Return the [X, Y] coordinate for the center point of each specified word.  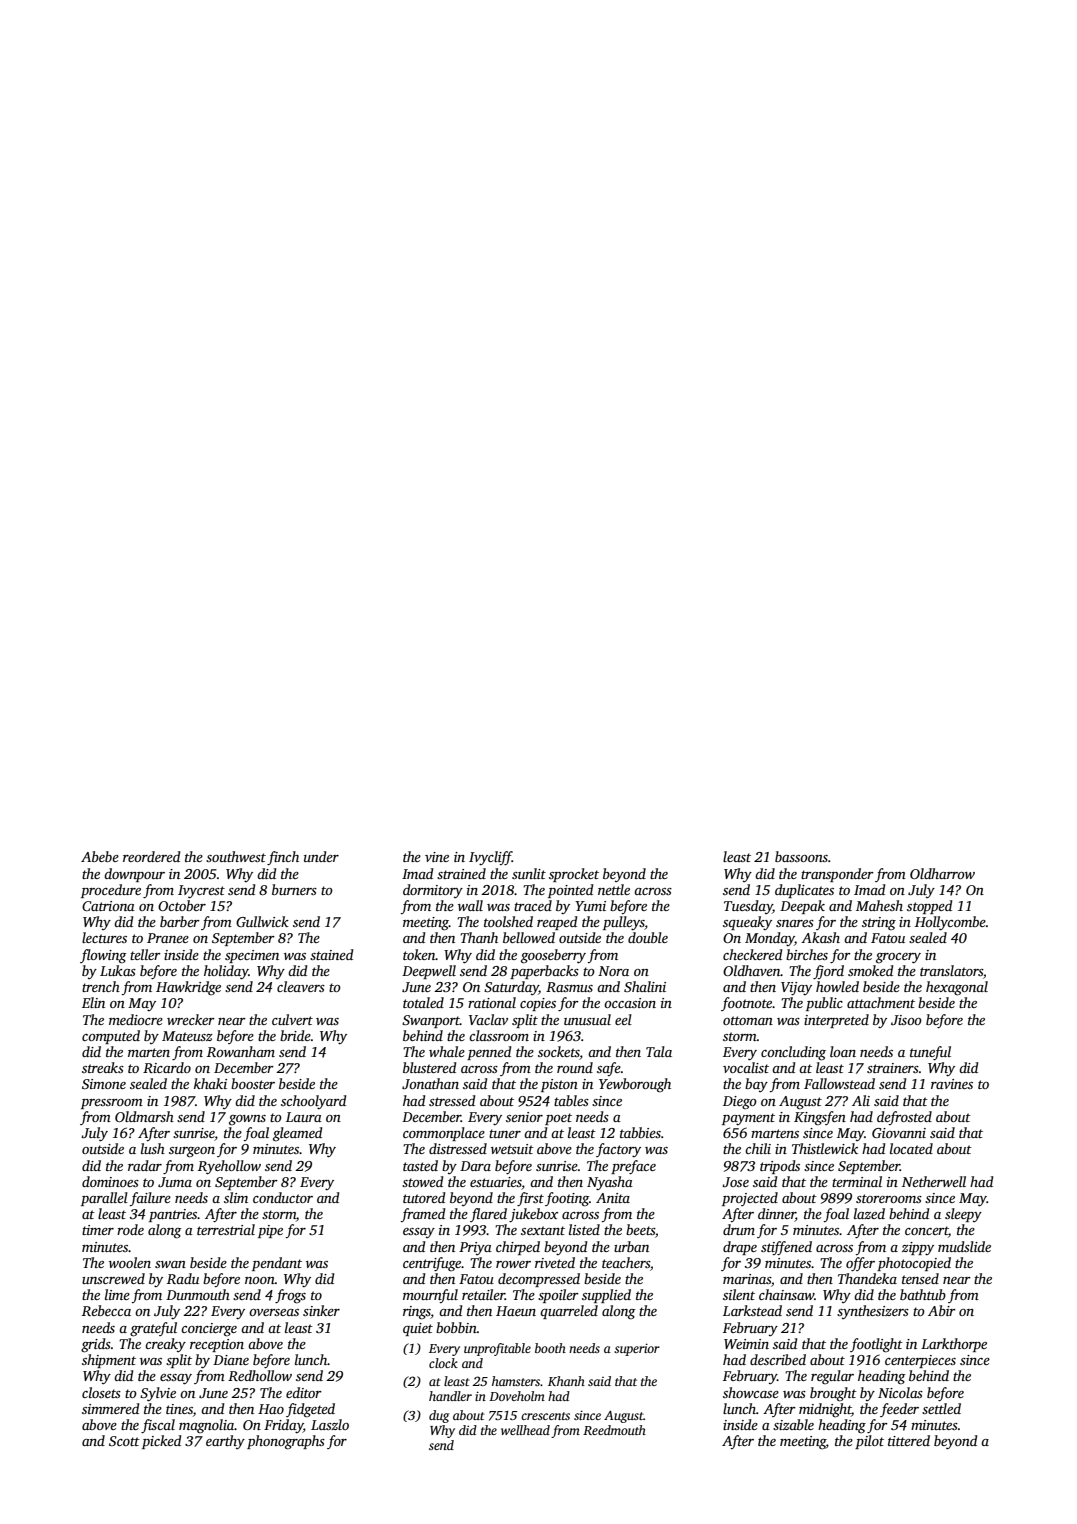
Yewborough [635, 1085]
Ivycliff [490, 858]
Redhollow [260, 1375]
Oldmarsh [144, 1116]
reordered [151, 856]
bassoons [801, 856]
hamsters [516, 1381]
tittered [909, 1440]
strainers [893, 1068]
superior [637, 1349]
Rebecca [106, 1310]
